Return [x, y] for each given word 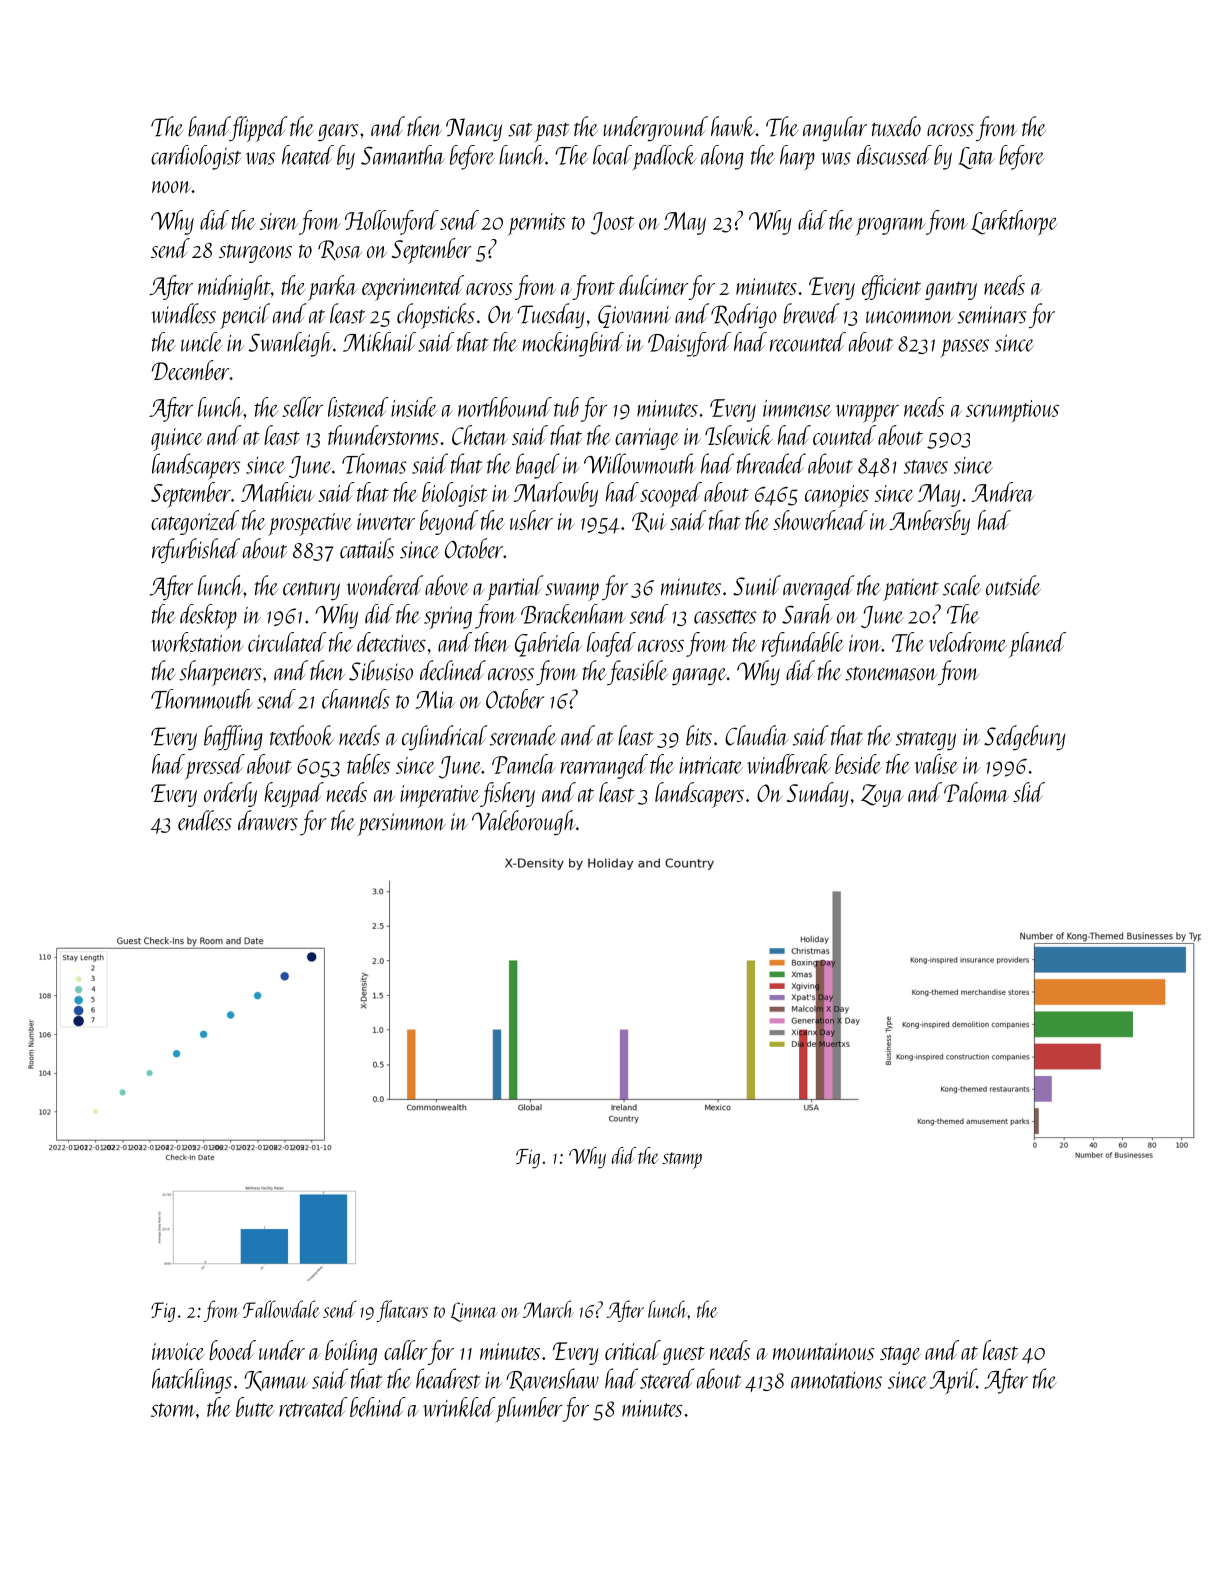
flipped [259, 129]
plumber [528, 1410]
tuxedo [896, 126]
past [552, 132]
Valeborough [524, 823]
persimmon [402, 824]
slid [1029, 792]
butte [255, 1407]
